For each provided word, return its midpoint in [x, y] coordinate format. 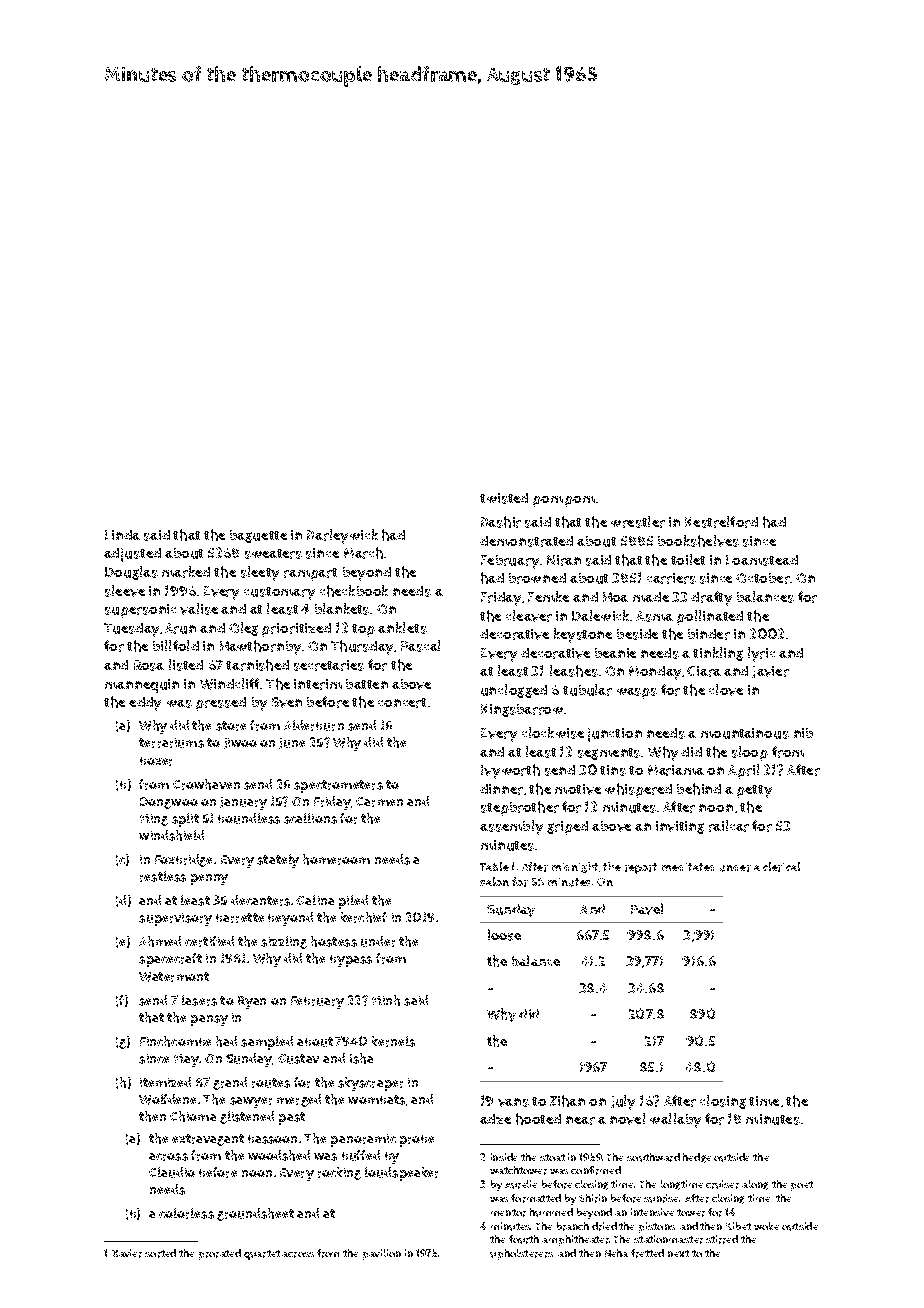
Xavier [127, 1253]
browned [537, 578]
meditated [688, 867]
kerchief [364, 917]
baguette [258, 536]
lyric [761, 654]
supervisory [175, 919]
